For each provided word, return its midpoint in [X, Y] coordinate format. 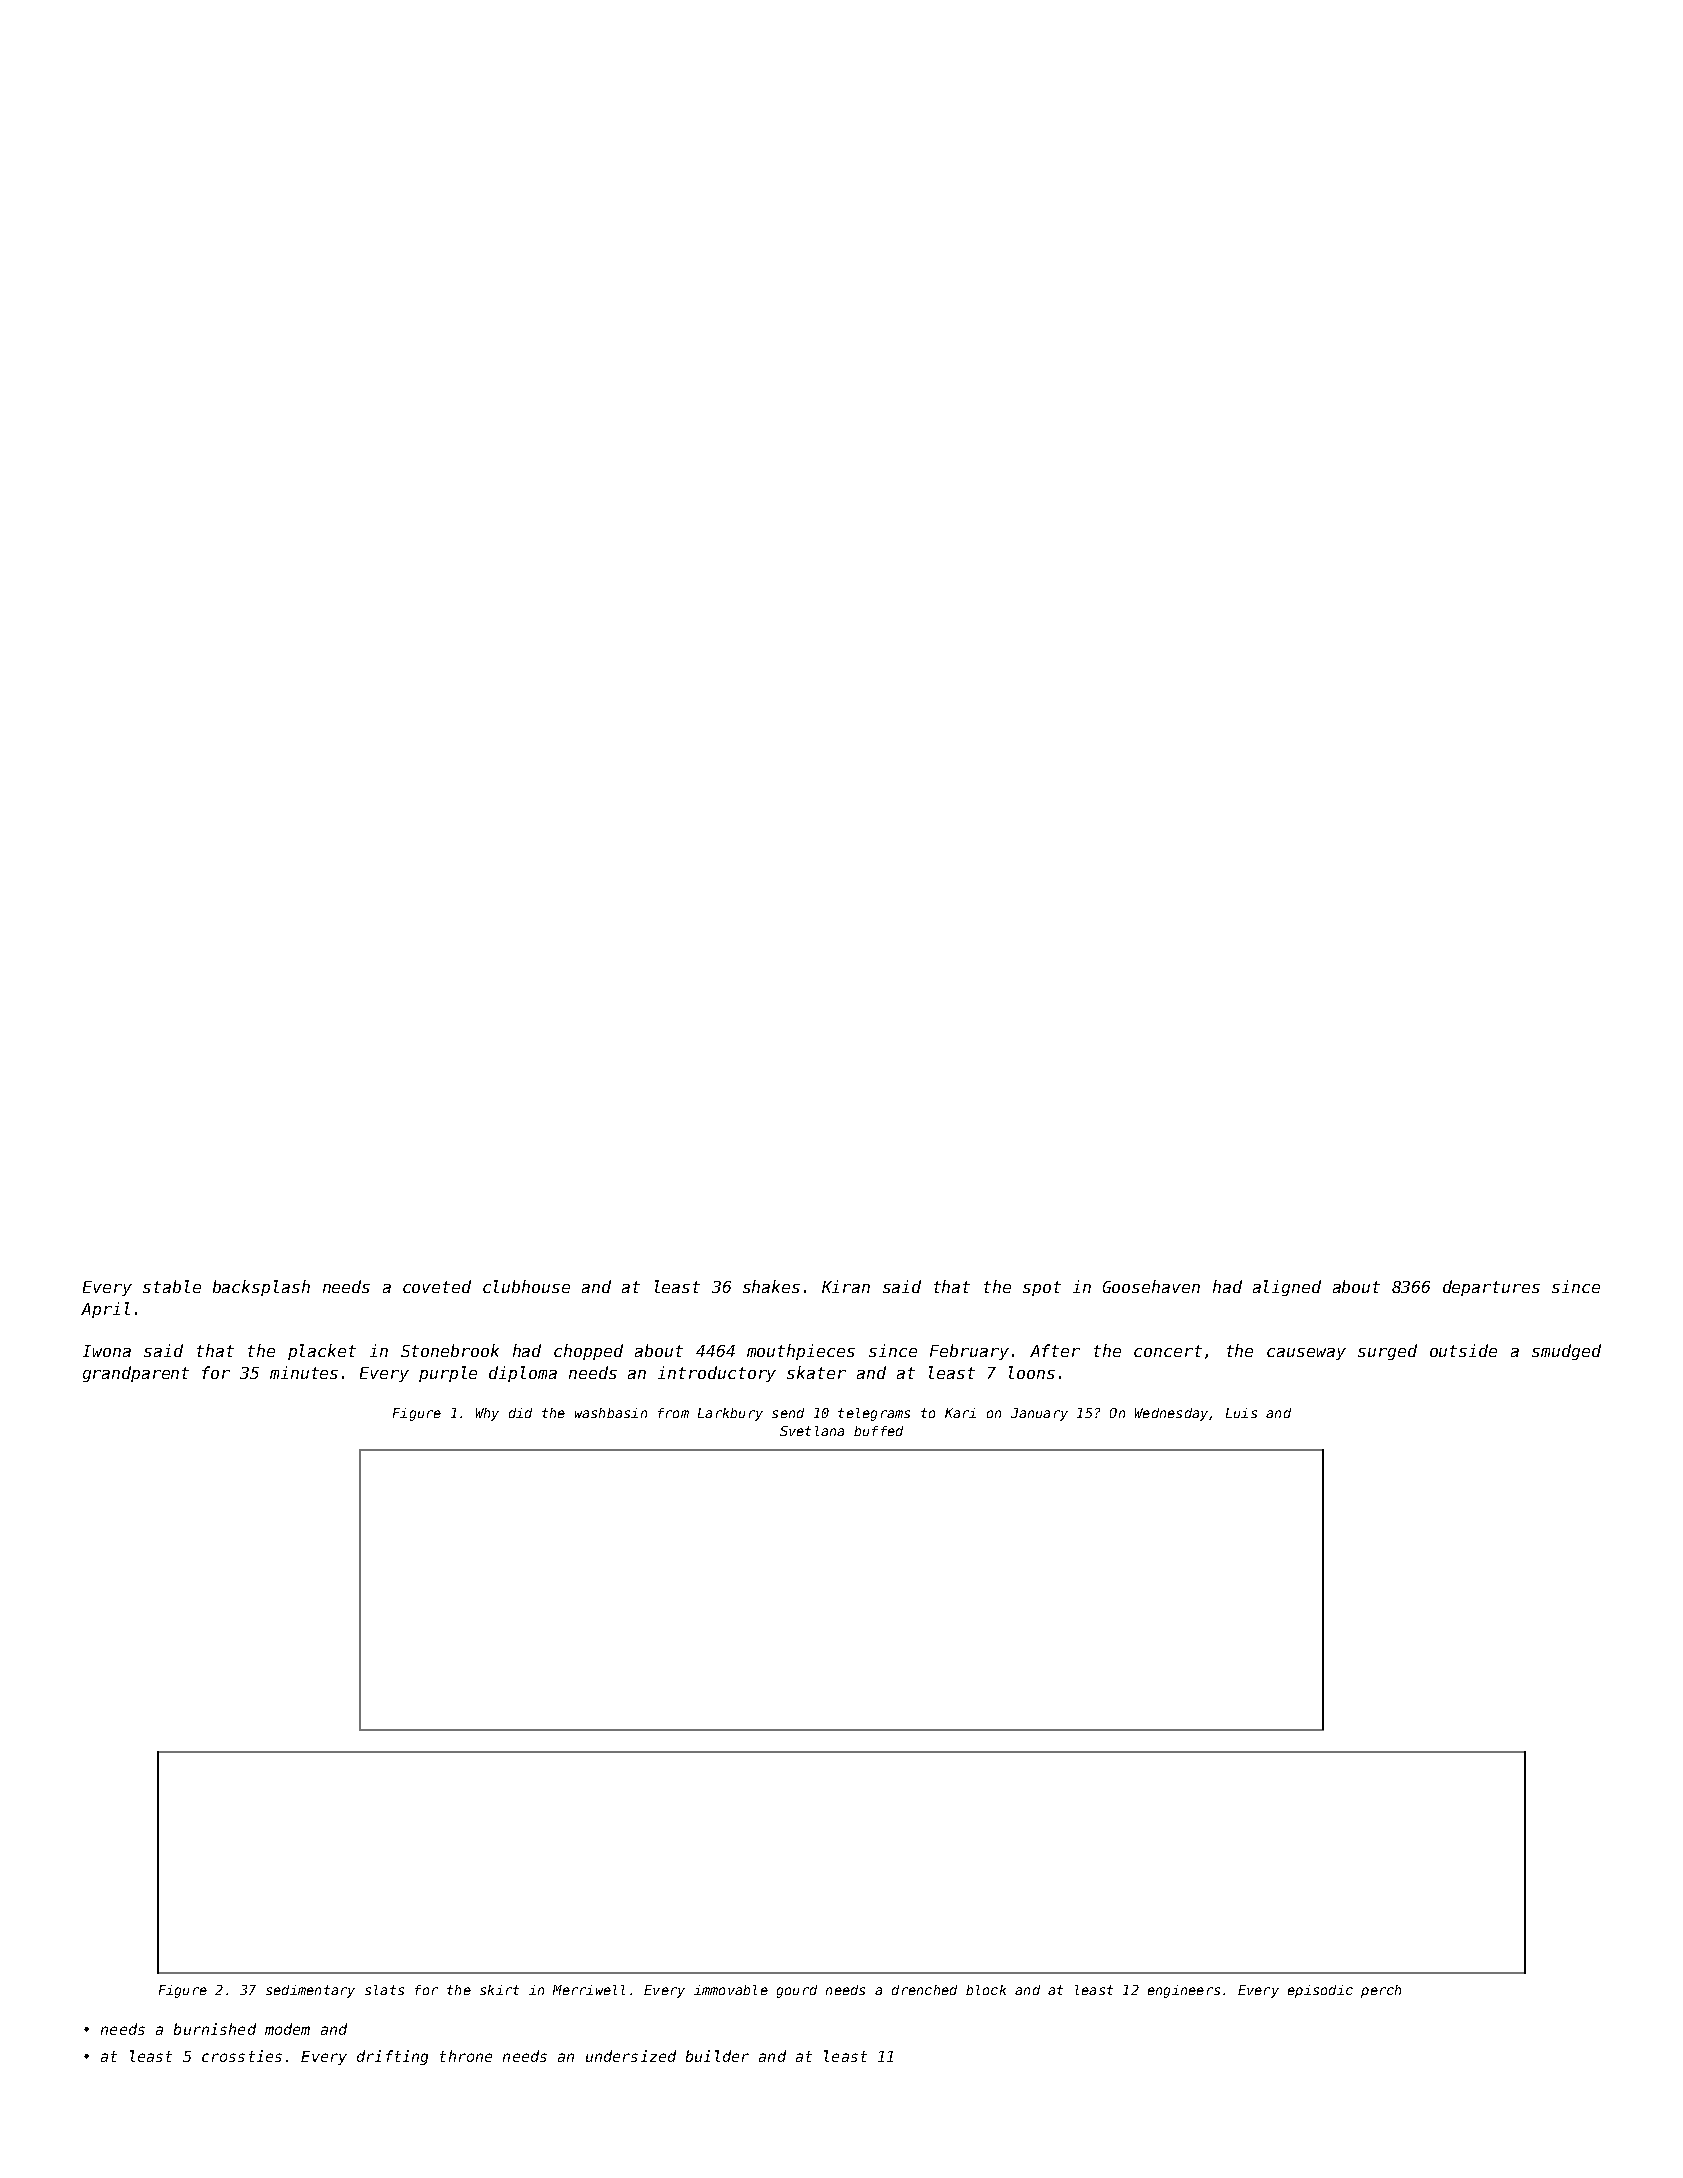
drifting [392, 2057]
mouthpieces [801, 1352]
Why [487, 1414]
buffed [878, 1431]
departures [1491, 1288]
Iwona [107, 1351]
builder [717, 2056]
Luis [1241, 1413]
